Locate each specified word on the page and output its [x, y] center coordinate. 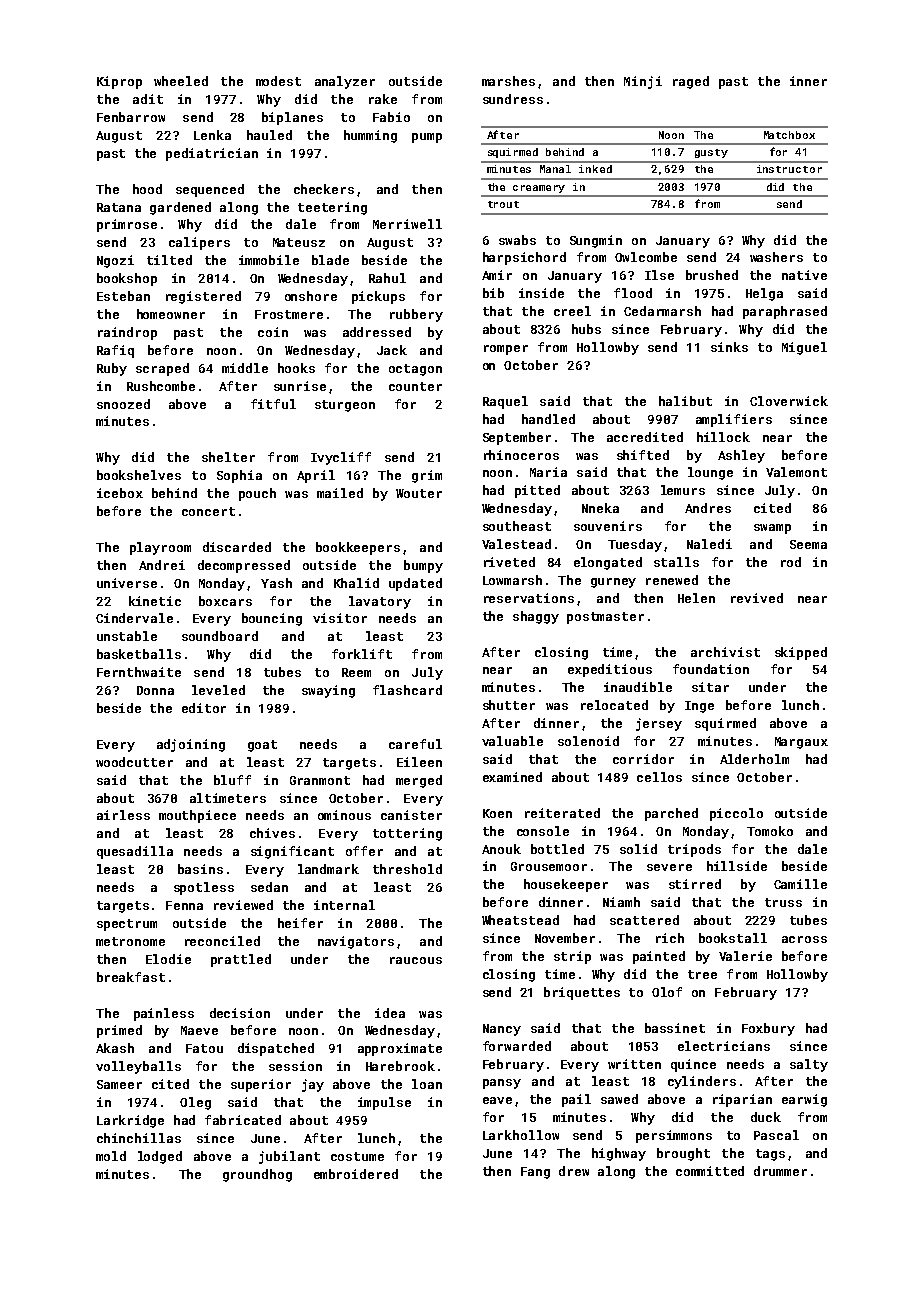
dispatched [276, 1049]
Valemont [796, 472]
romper [506, 350]
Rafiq [115, 351]
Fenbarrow [131, 117]
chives [272, 833]
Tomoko [770, 831]
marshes [508, 81]
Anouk [501, 849]
